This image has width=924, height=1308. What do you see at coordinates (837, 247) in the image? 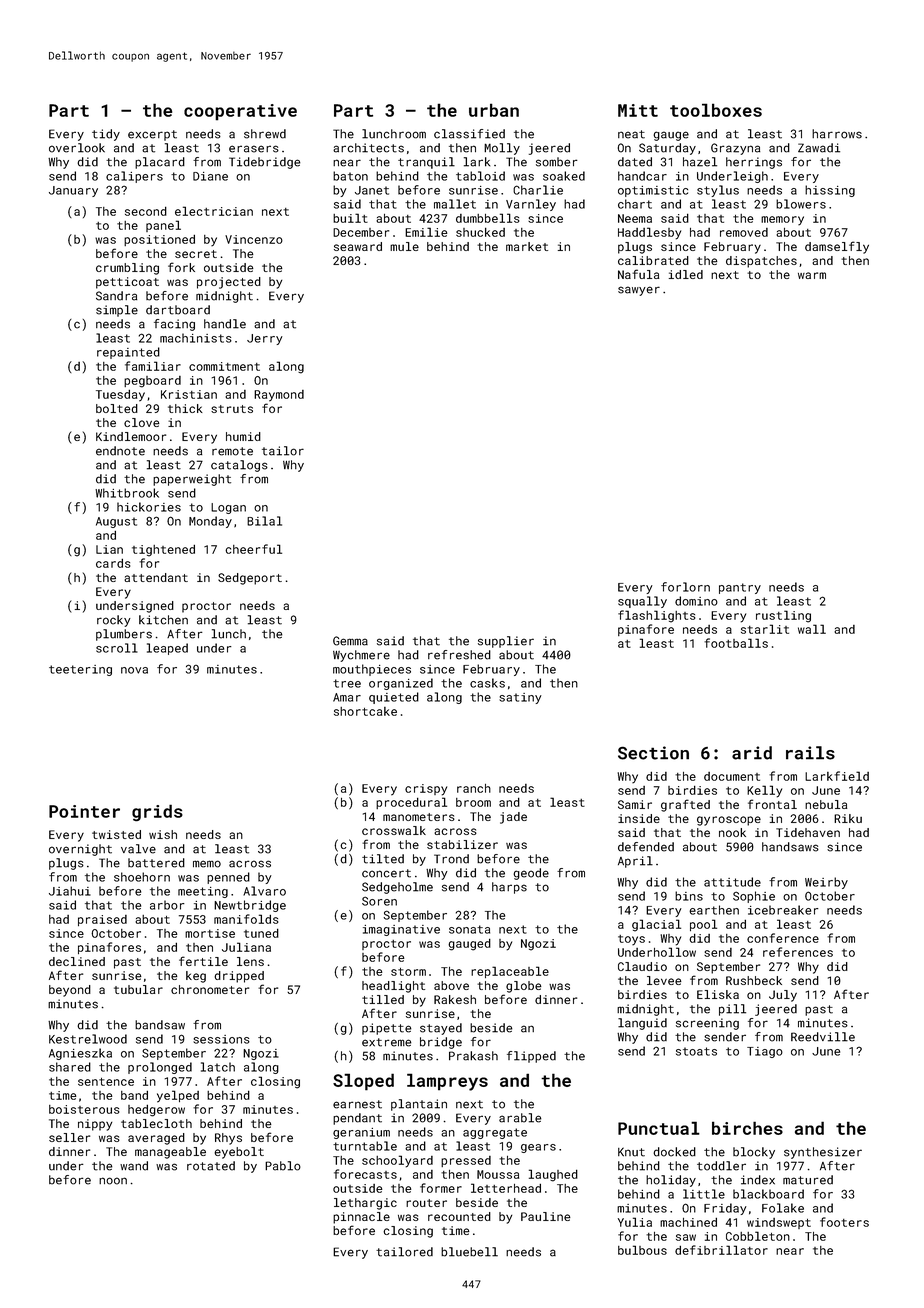
I see `damselfly` at bounding box center [837, 247].
